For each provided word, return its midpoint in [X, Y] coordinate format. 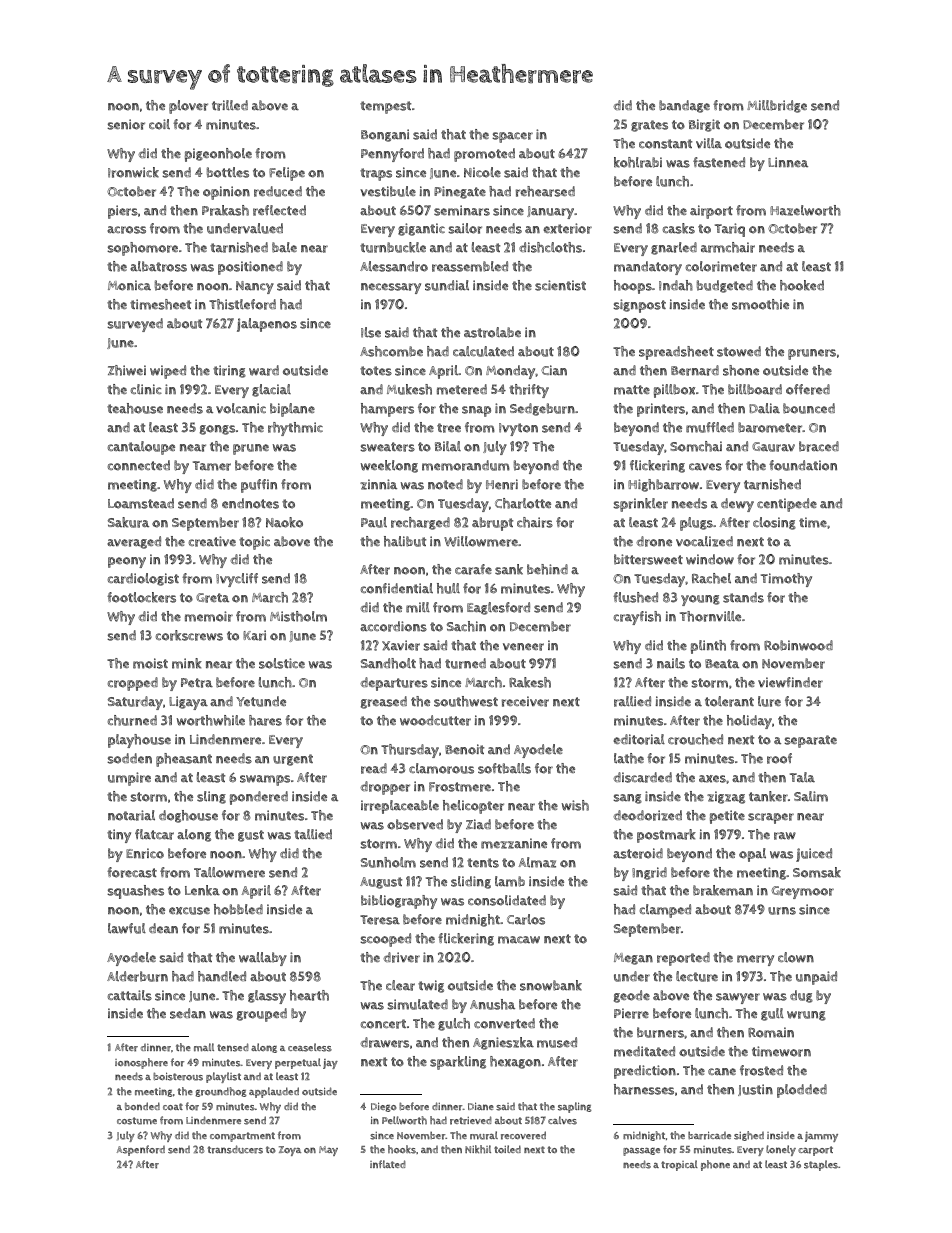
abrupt [492, 524]
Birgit [704, 125]
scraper [771, 818]
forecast [132, 872]
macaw [519, 940]
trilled [230, 105]
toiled [507, 1149]
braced [819, 446]
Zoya [290, 1151]
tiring [229, 371]
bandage [684, 106]
